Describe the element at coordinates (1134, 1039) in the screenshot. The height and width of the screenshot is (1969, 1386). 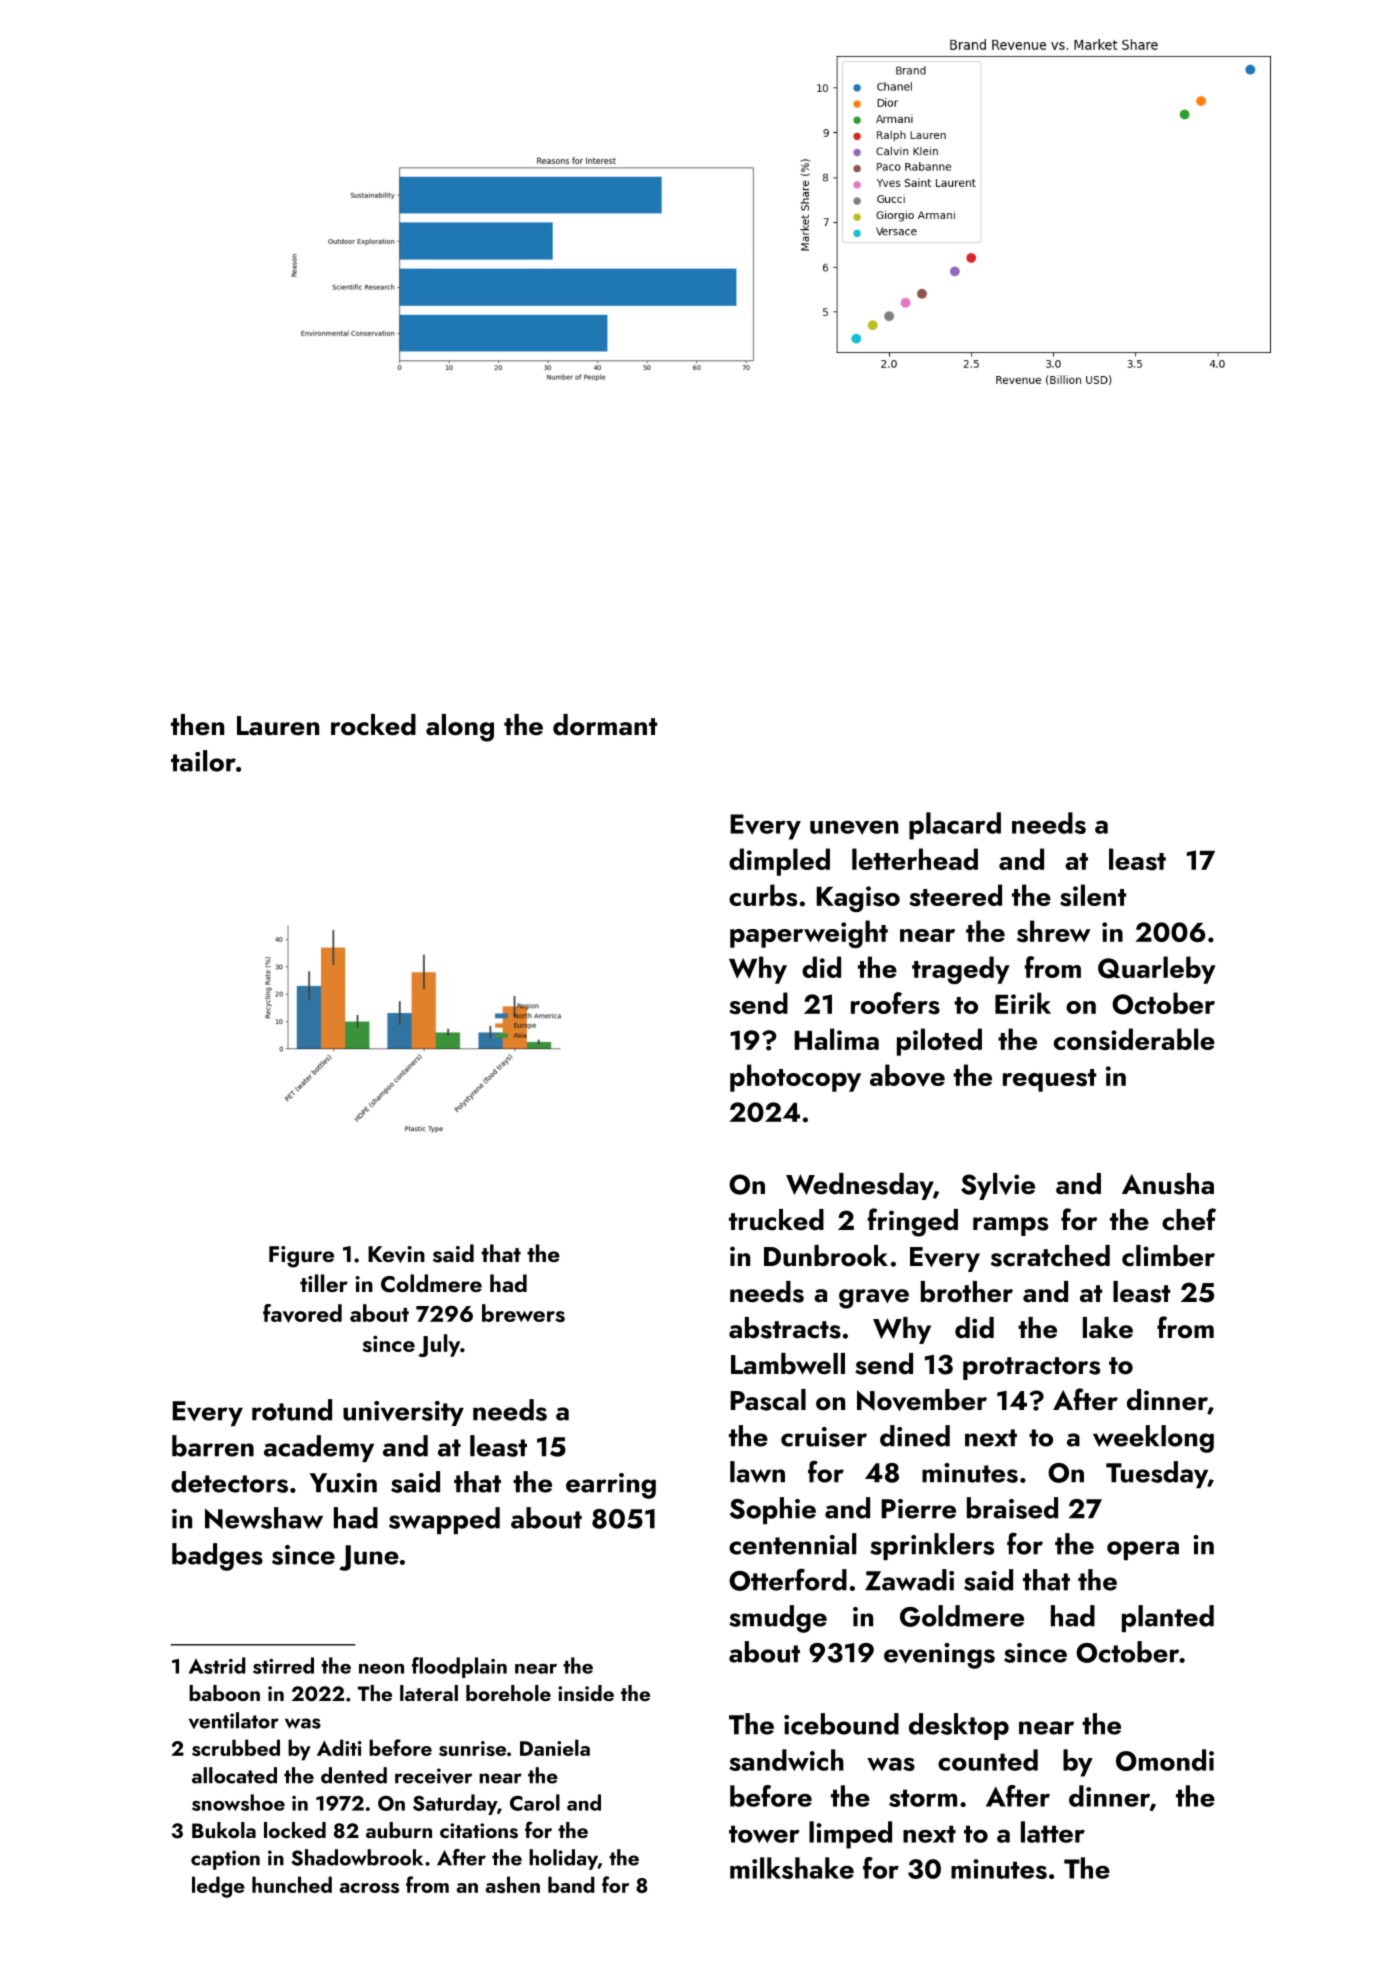
I see `considerable` at that location.
